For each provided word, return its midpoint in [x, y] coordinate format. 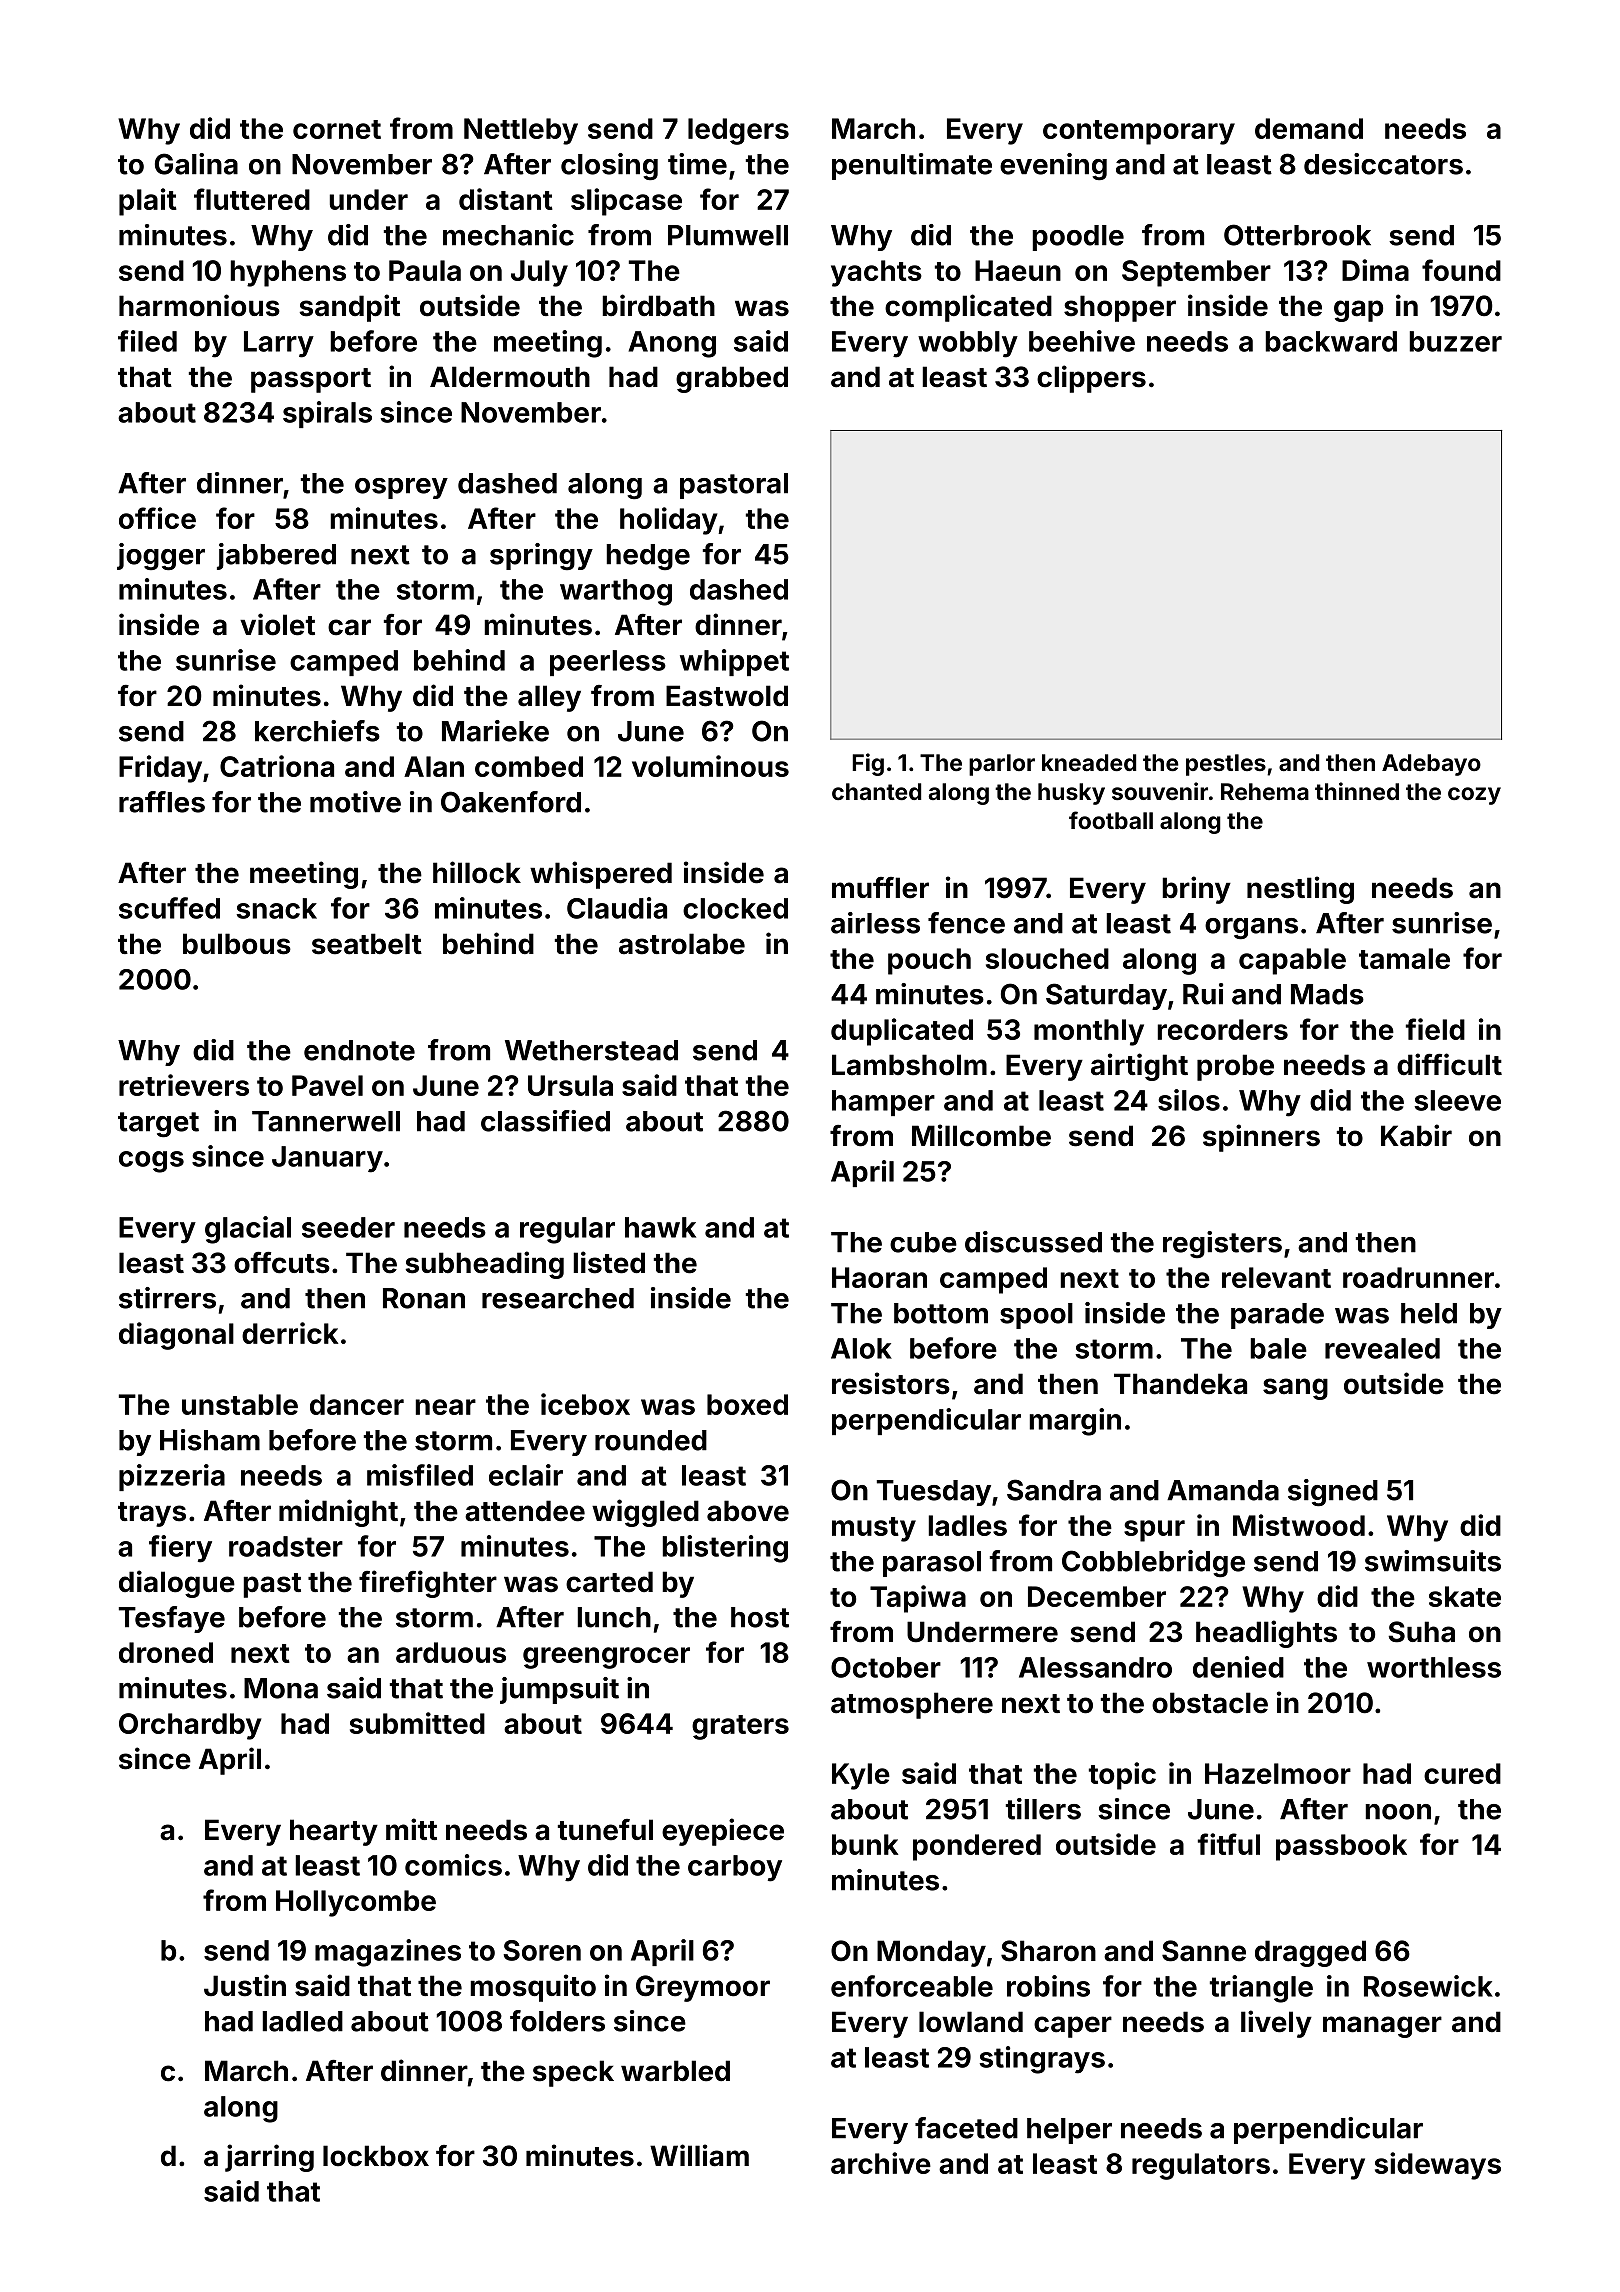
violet [277, 624]
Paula [425, 270]
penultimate [912, 166]
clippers [1091, 379]
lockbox [376, 2156]
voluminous [710, 766]
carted [609, 1582]
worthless [1434, 1667]
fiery [180, 1549]
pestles [1226, 765]
